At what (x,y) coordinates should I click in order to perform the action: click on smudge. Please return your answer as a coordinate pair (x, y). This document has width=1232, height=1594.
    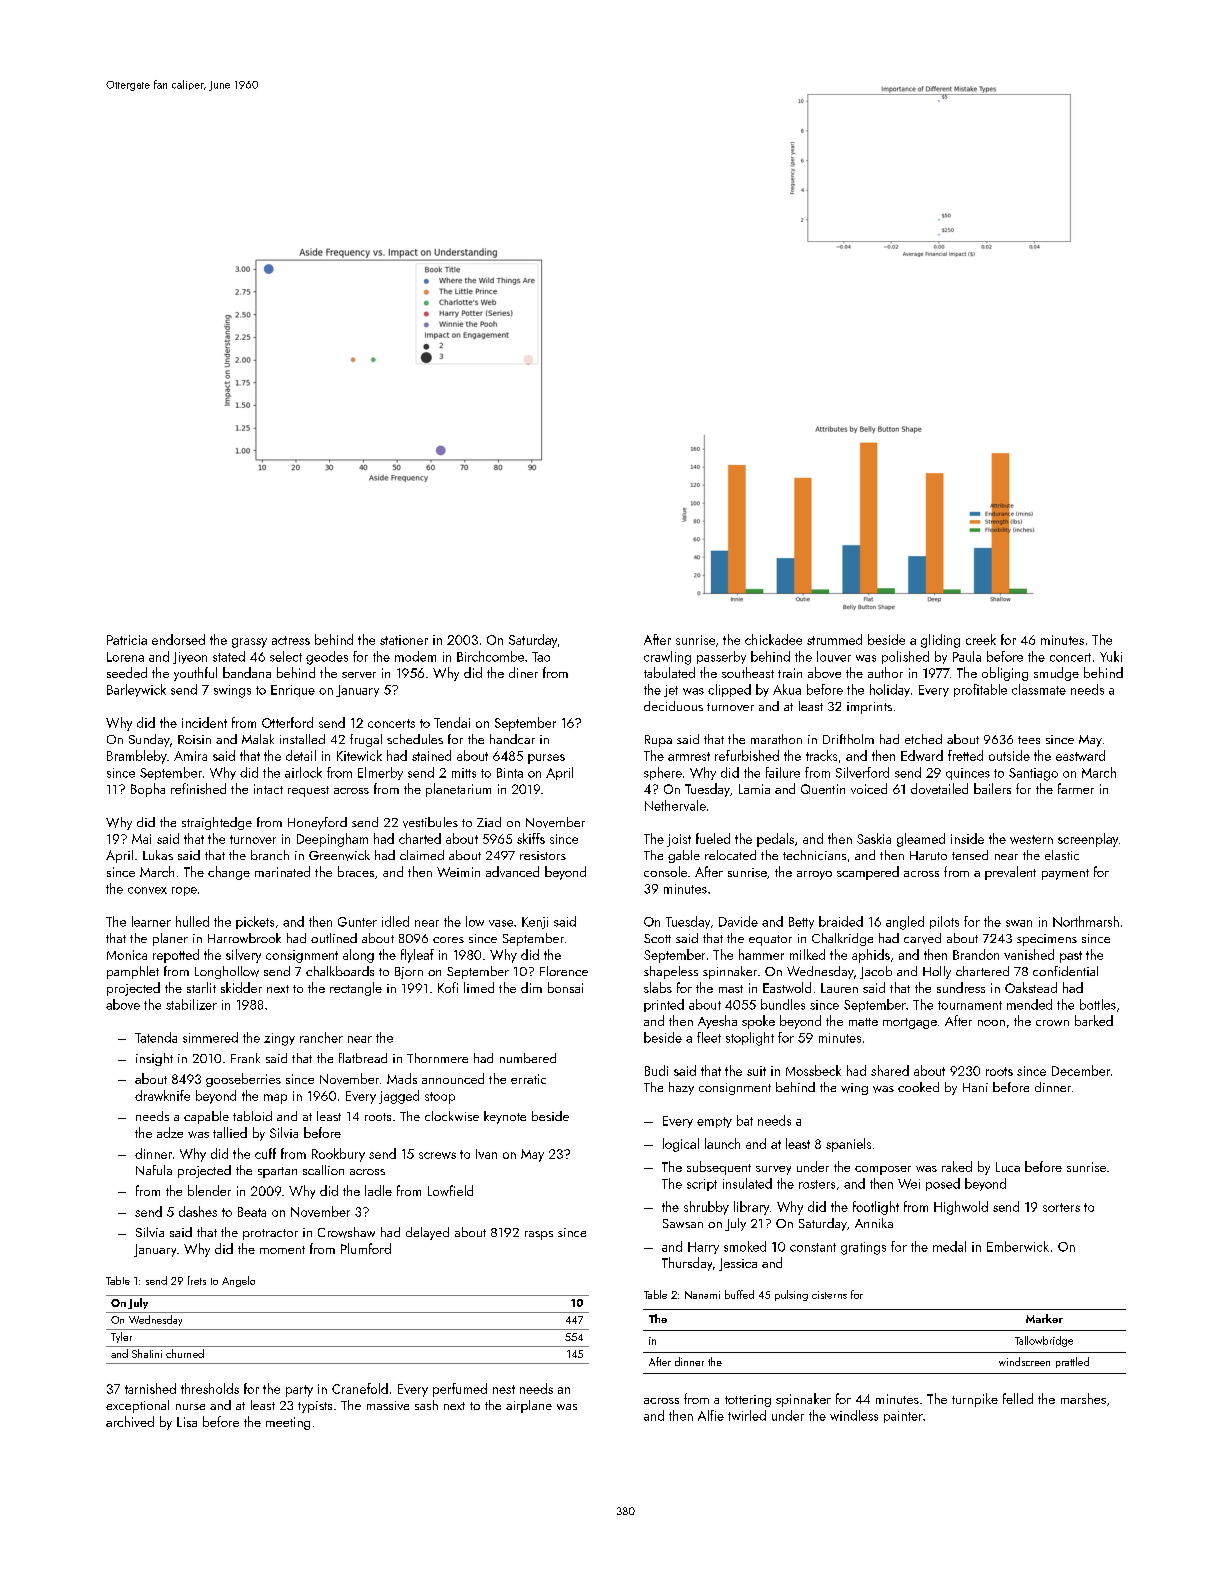
    Looking at the image, I should click on (1056, 674).
